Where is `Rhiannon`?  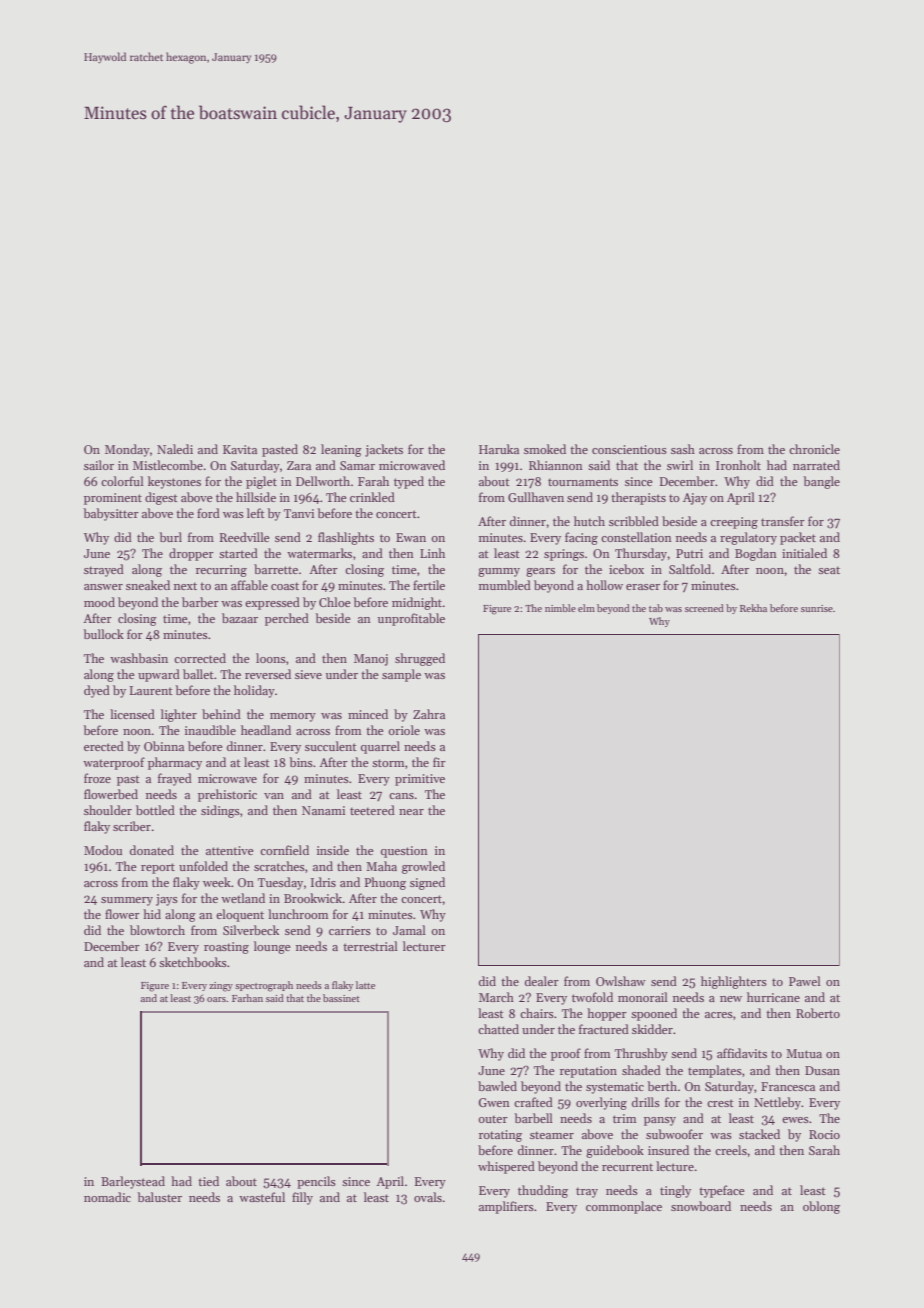 Rhiannon is located at coordinates (556, 465).
